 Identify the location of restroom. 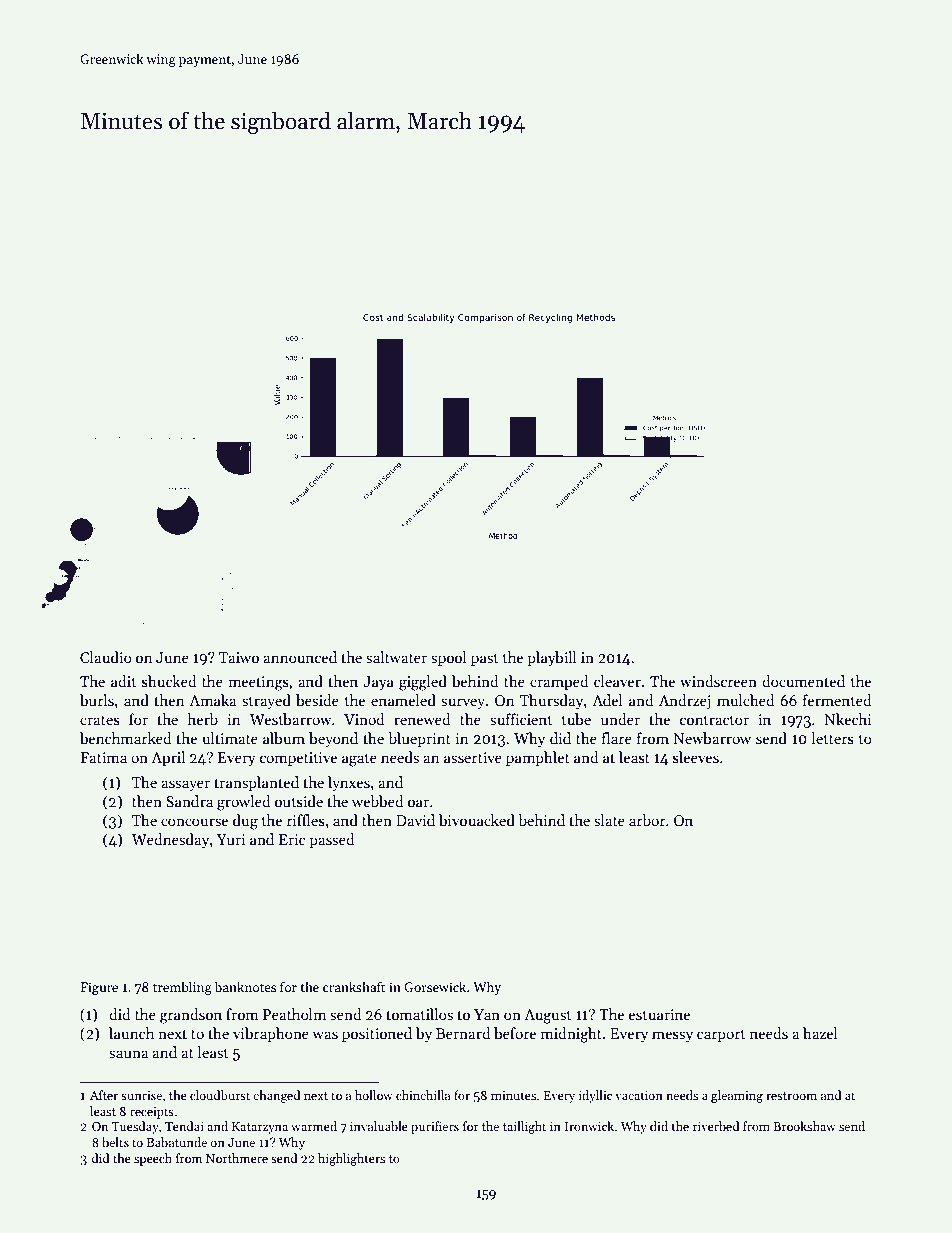
(791, 1096).
